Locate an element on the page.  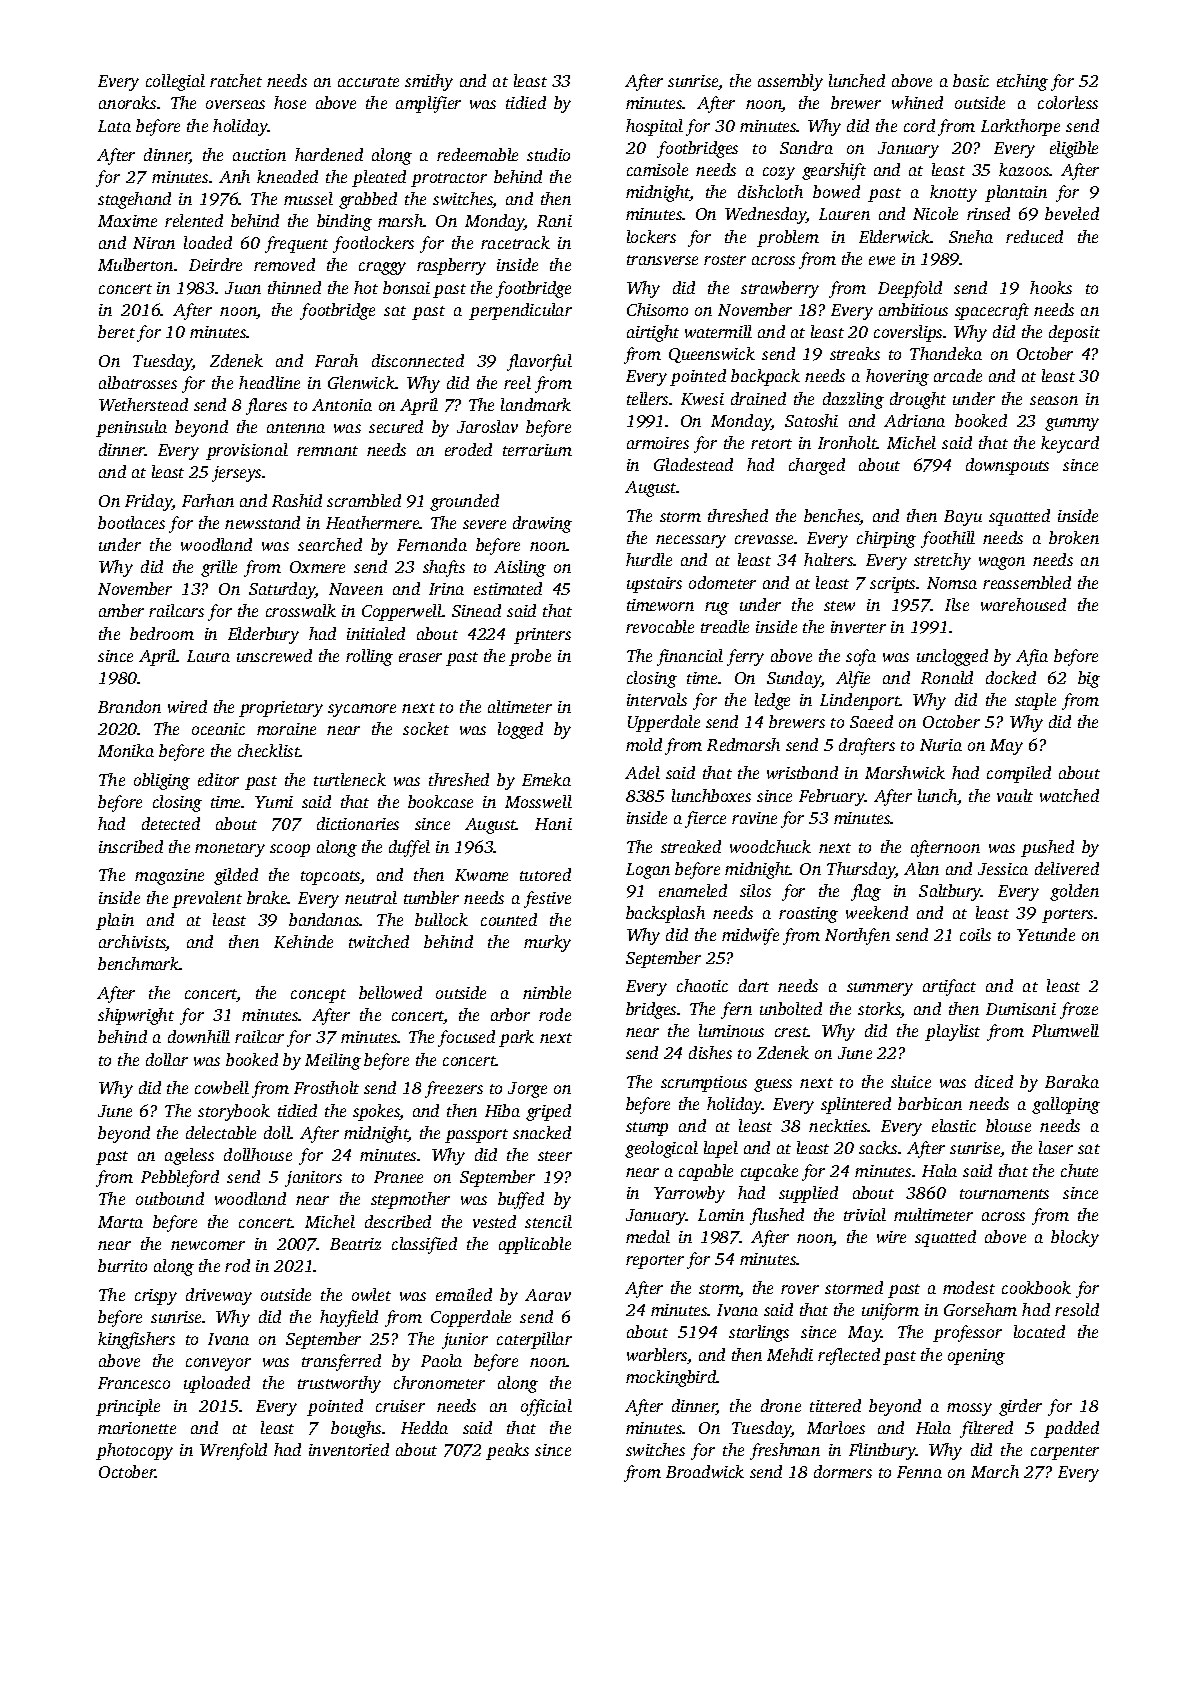
studio is located at coordinates (548, 154).
